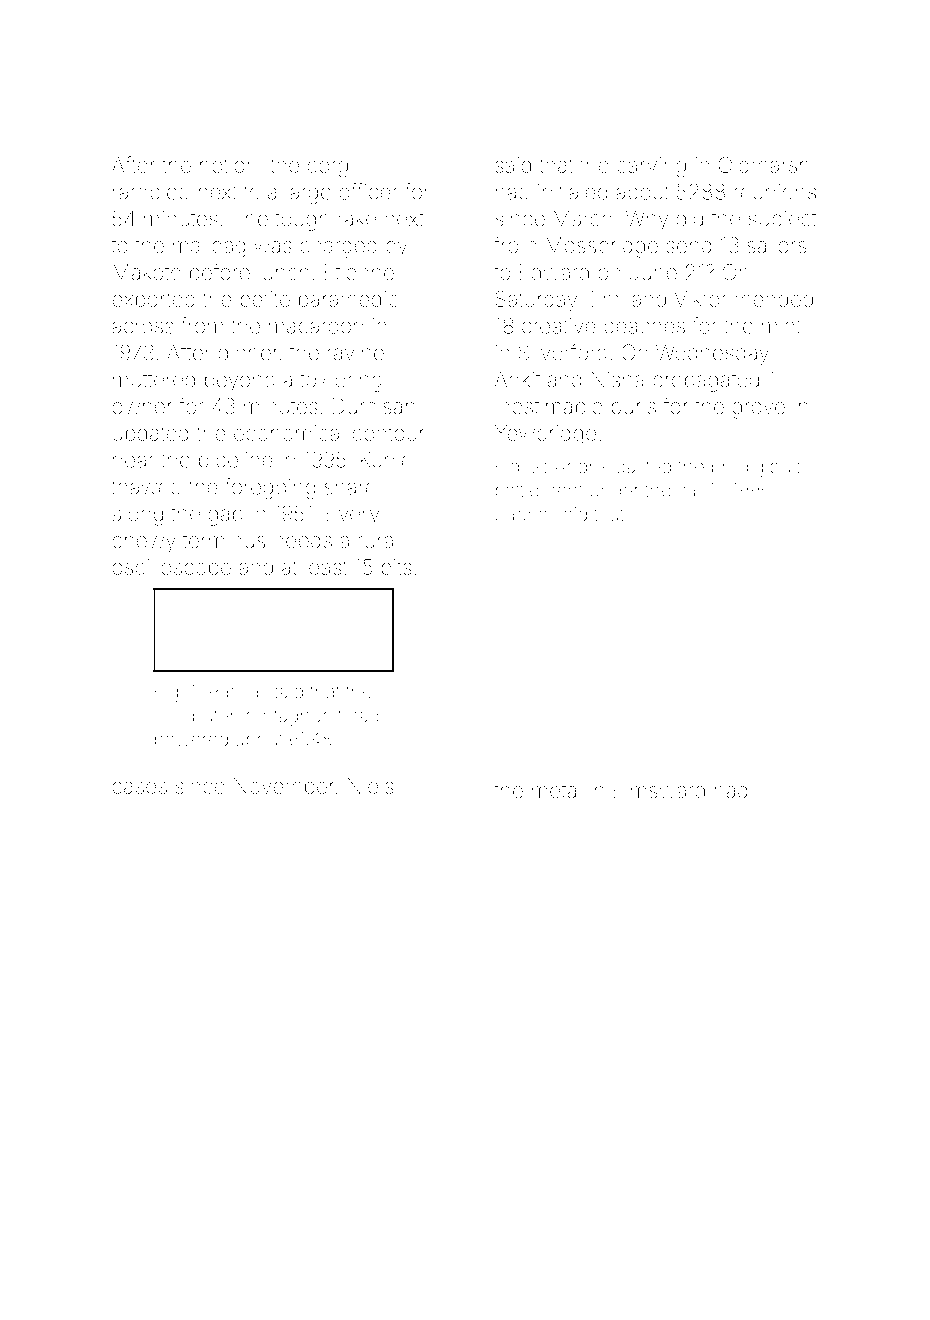  What do you see at coordinates (376, 406) in the image?
I see `Dumisani` at bounding box center [376, 406].
